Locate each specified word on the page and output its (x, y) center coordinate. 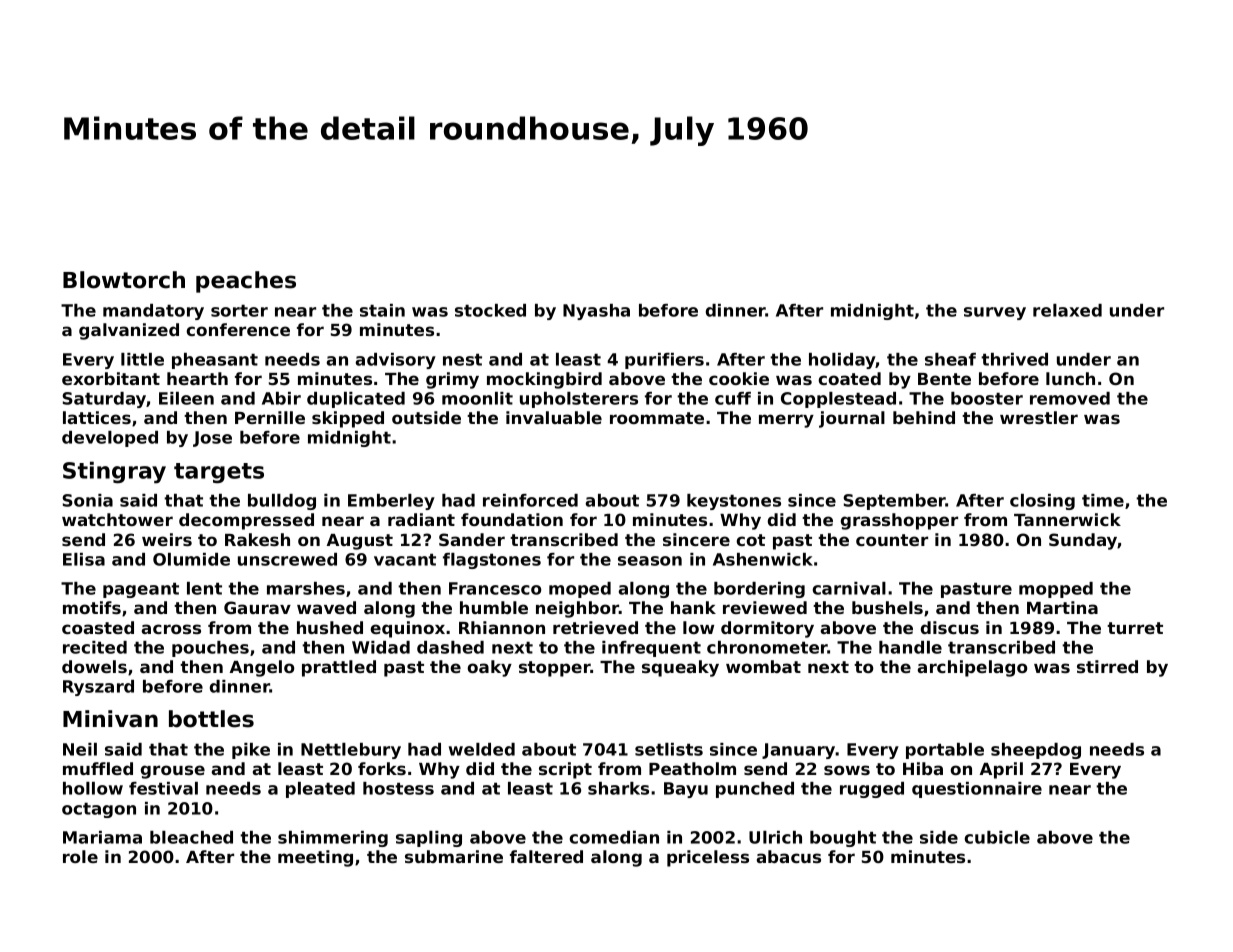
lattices (97, 417)
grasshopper (899, 521)
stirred (1107, 666)
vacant (405, 560)
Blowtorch (124, 280)
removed (1070, 398)
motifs (92, 607)
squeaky (680, 668)
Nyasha (596, 312)
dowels (94, 666)
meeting (315, 858)
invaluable (554, 417)
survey (995, 313)
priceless (708, 858)
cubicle (997, 837)
